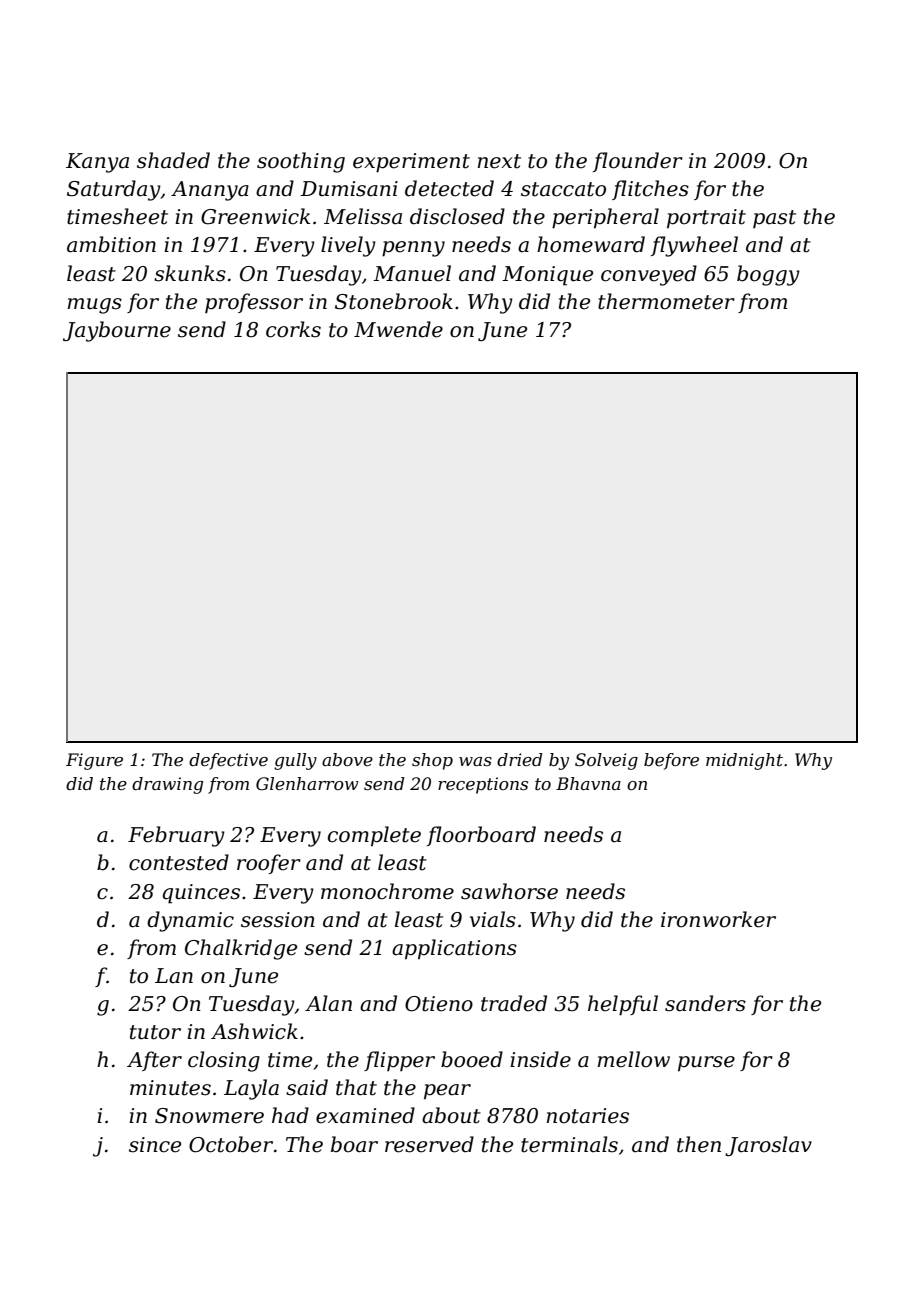 The image size is (924, 1311). I want to click on tutor, so click(155, 1032).
